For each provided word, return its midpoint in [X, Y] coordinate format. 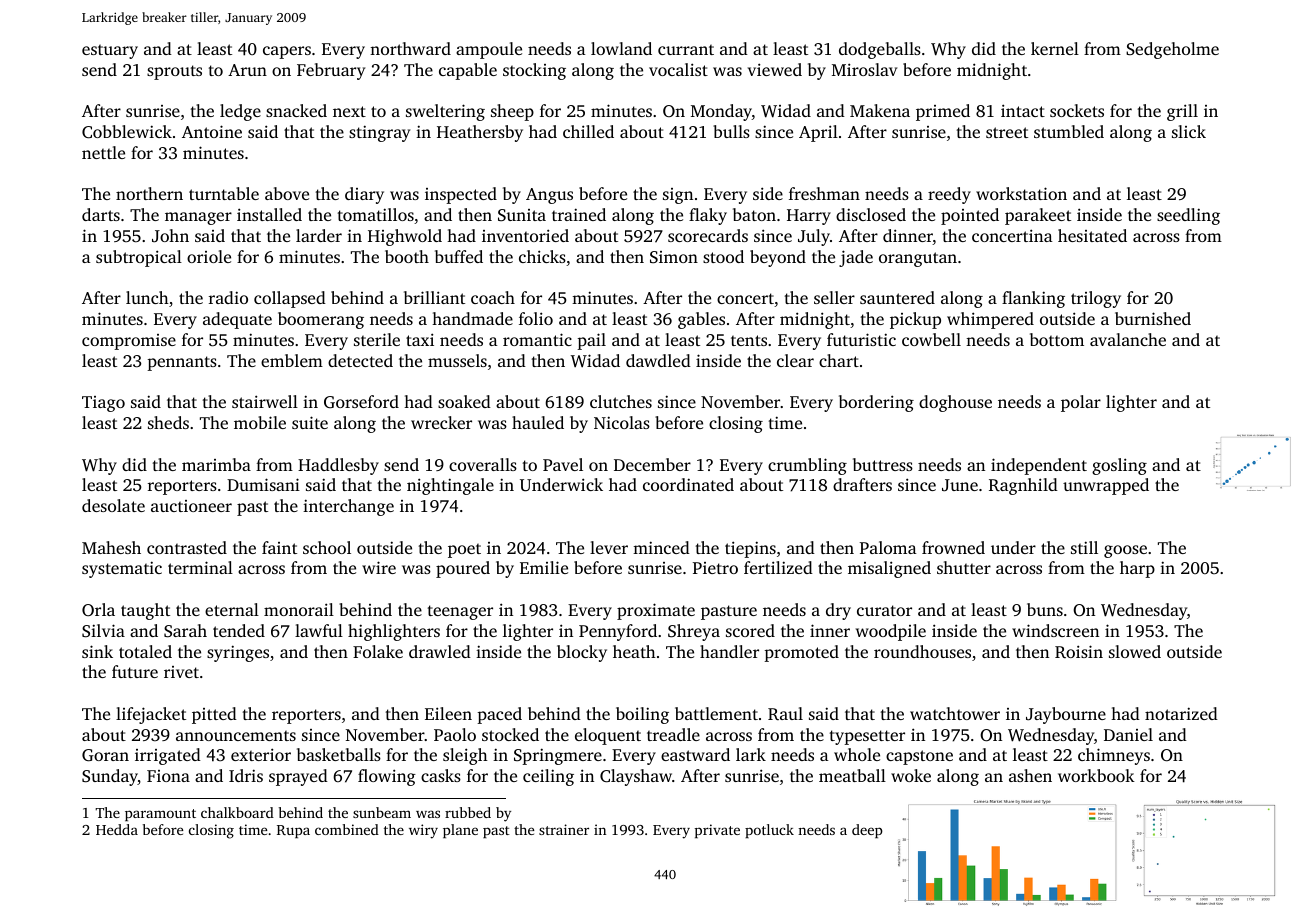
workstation [1021, 193]
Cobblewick [127, 132]
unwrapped [1106, 486]
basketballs [339, 754]
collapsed [290, 299]
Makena [880, 110]
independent [1039, 466]
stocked [510, 734]
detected [360, 360]
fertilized [778, 567]
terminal [200, 567]
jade [856, 258]
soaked [464, 401]
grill [1182, 112]
